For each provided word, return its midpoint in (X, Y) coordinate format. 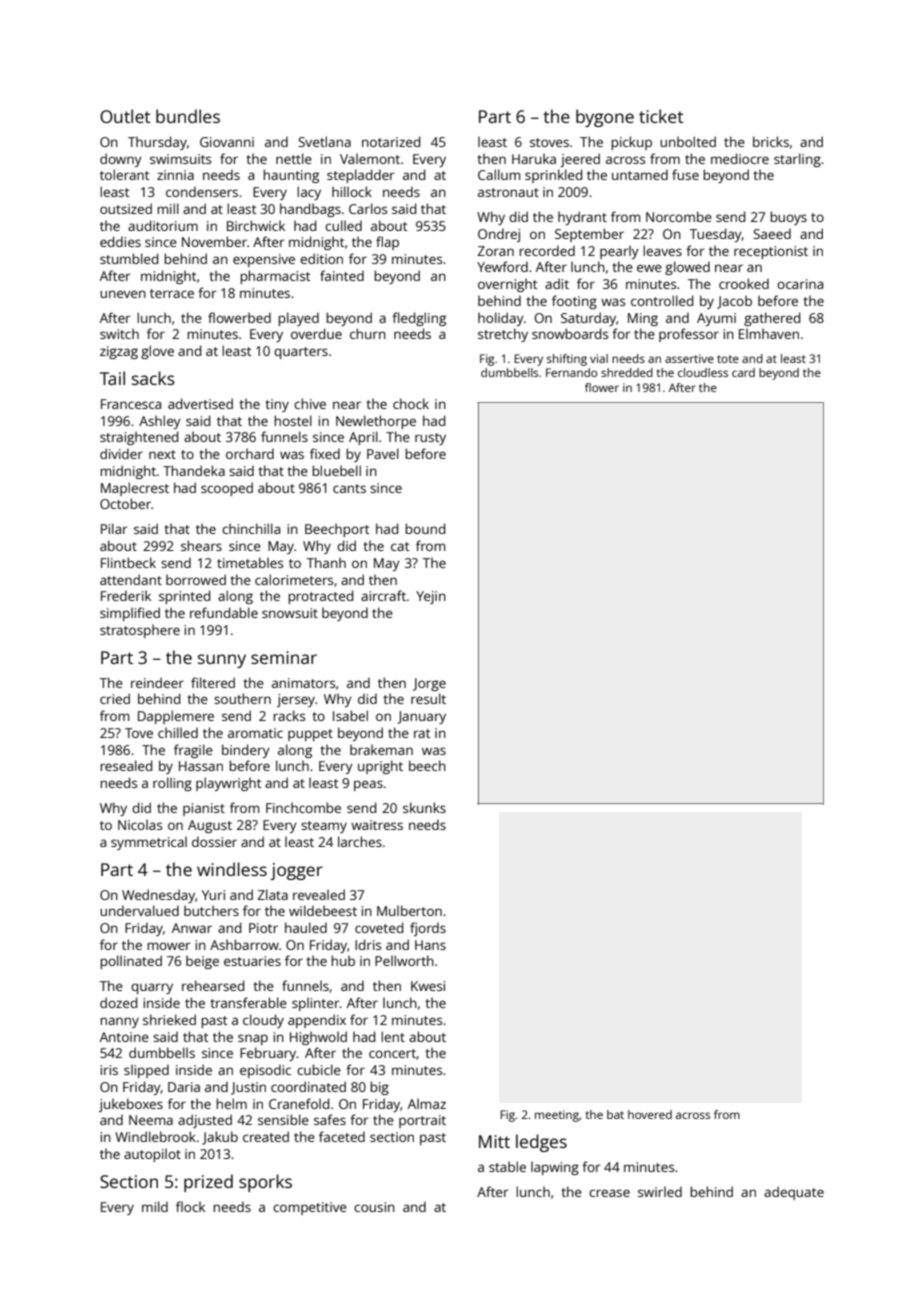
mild (155, 1206)
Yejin (431, 597)
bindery (246, 751)
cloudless (703, 372)
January (422, 717)
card (743, 372)
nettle (294, 158)
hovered (650, 1114)
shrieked (169, 1019)
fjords (428, 929)
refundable (224, 612)
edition (321, 258)
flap (387, 243)
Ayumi (716, 319)
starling (797, 160)
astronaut (508, 192)
